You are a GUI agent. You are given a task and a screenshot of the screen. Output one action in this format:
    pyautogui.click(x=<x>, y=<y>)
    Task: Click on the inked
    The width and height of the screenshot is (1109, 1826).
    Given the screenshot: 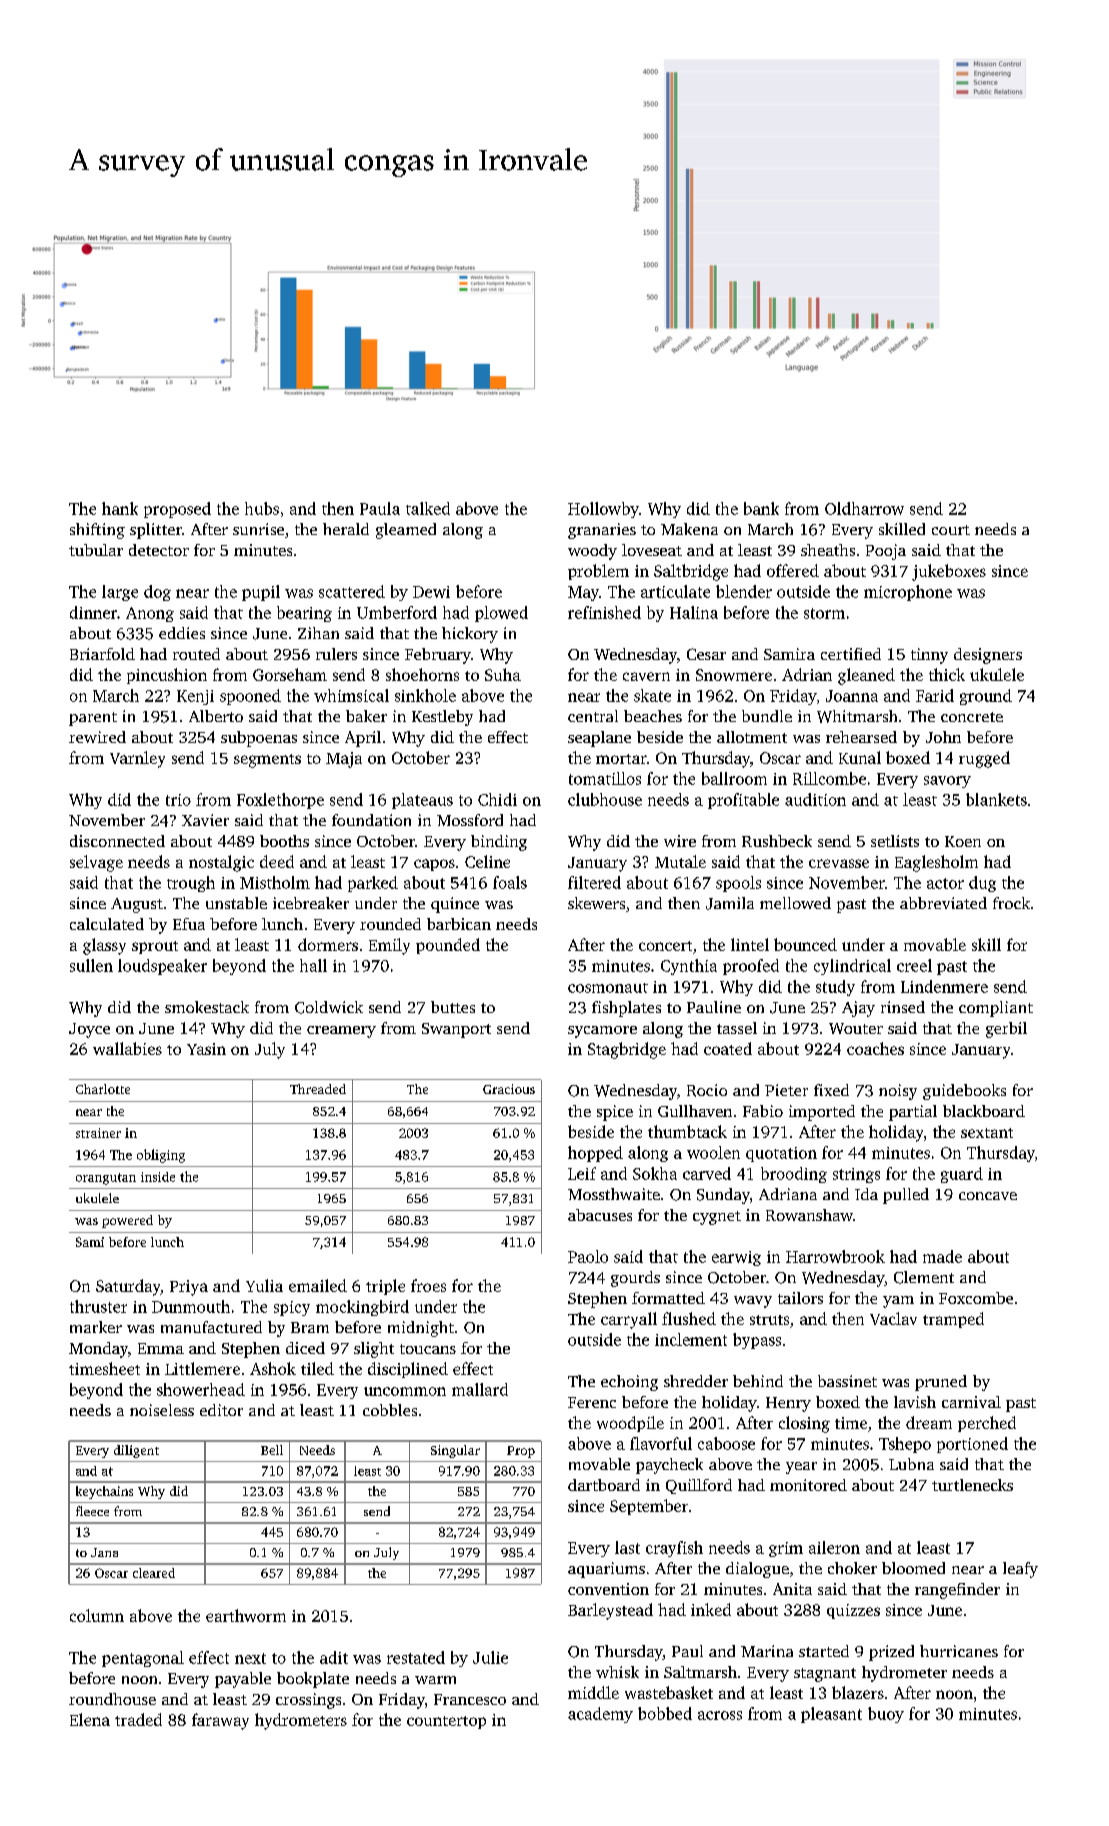 What is the action you would take?
    pyautogui.click(x=711, y=1609)
